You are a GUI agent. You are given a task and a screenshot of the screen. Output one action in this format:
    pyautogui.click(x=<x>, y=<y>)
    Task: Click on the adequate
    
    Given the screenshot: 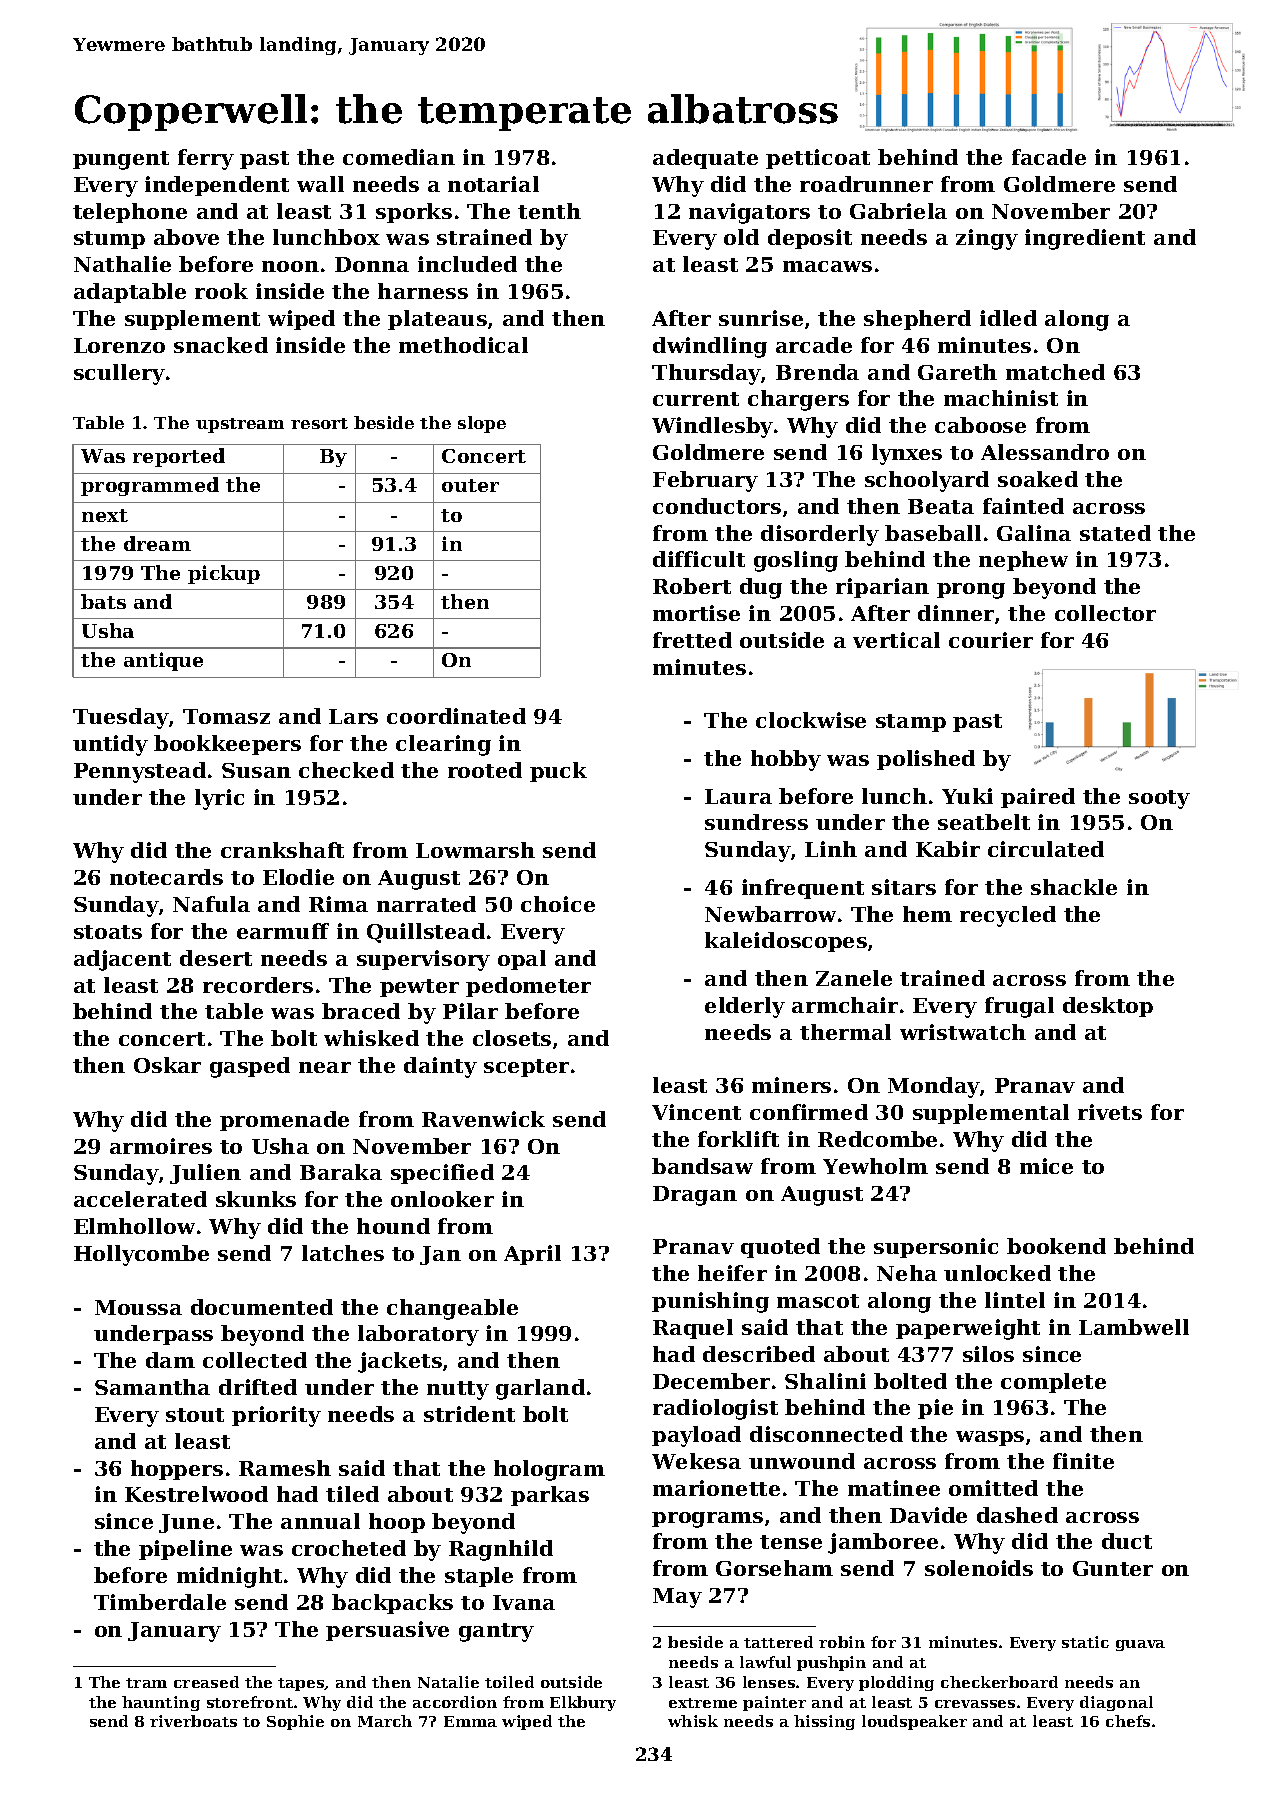 What is the action you would take?
    pyautogui.click(x=705, y=159)
